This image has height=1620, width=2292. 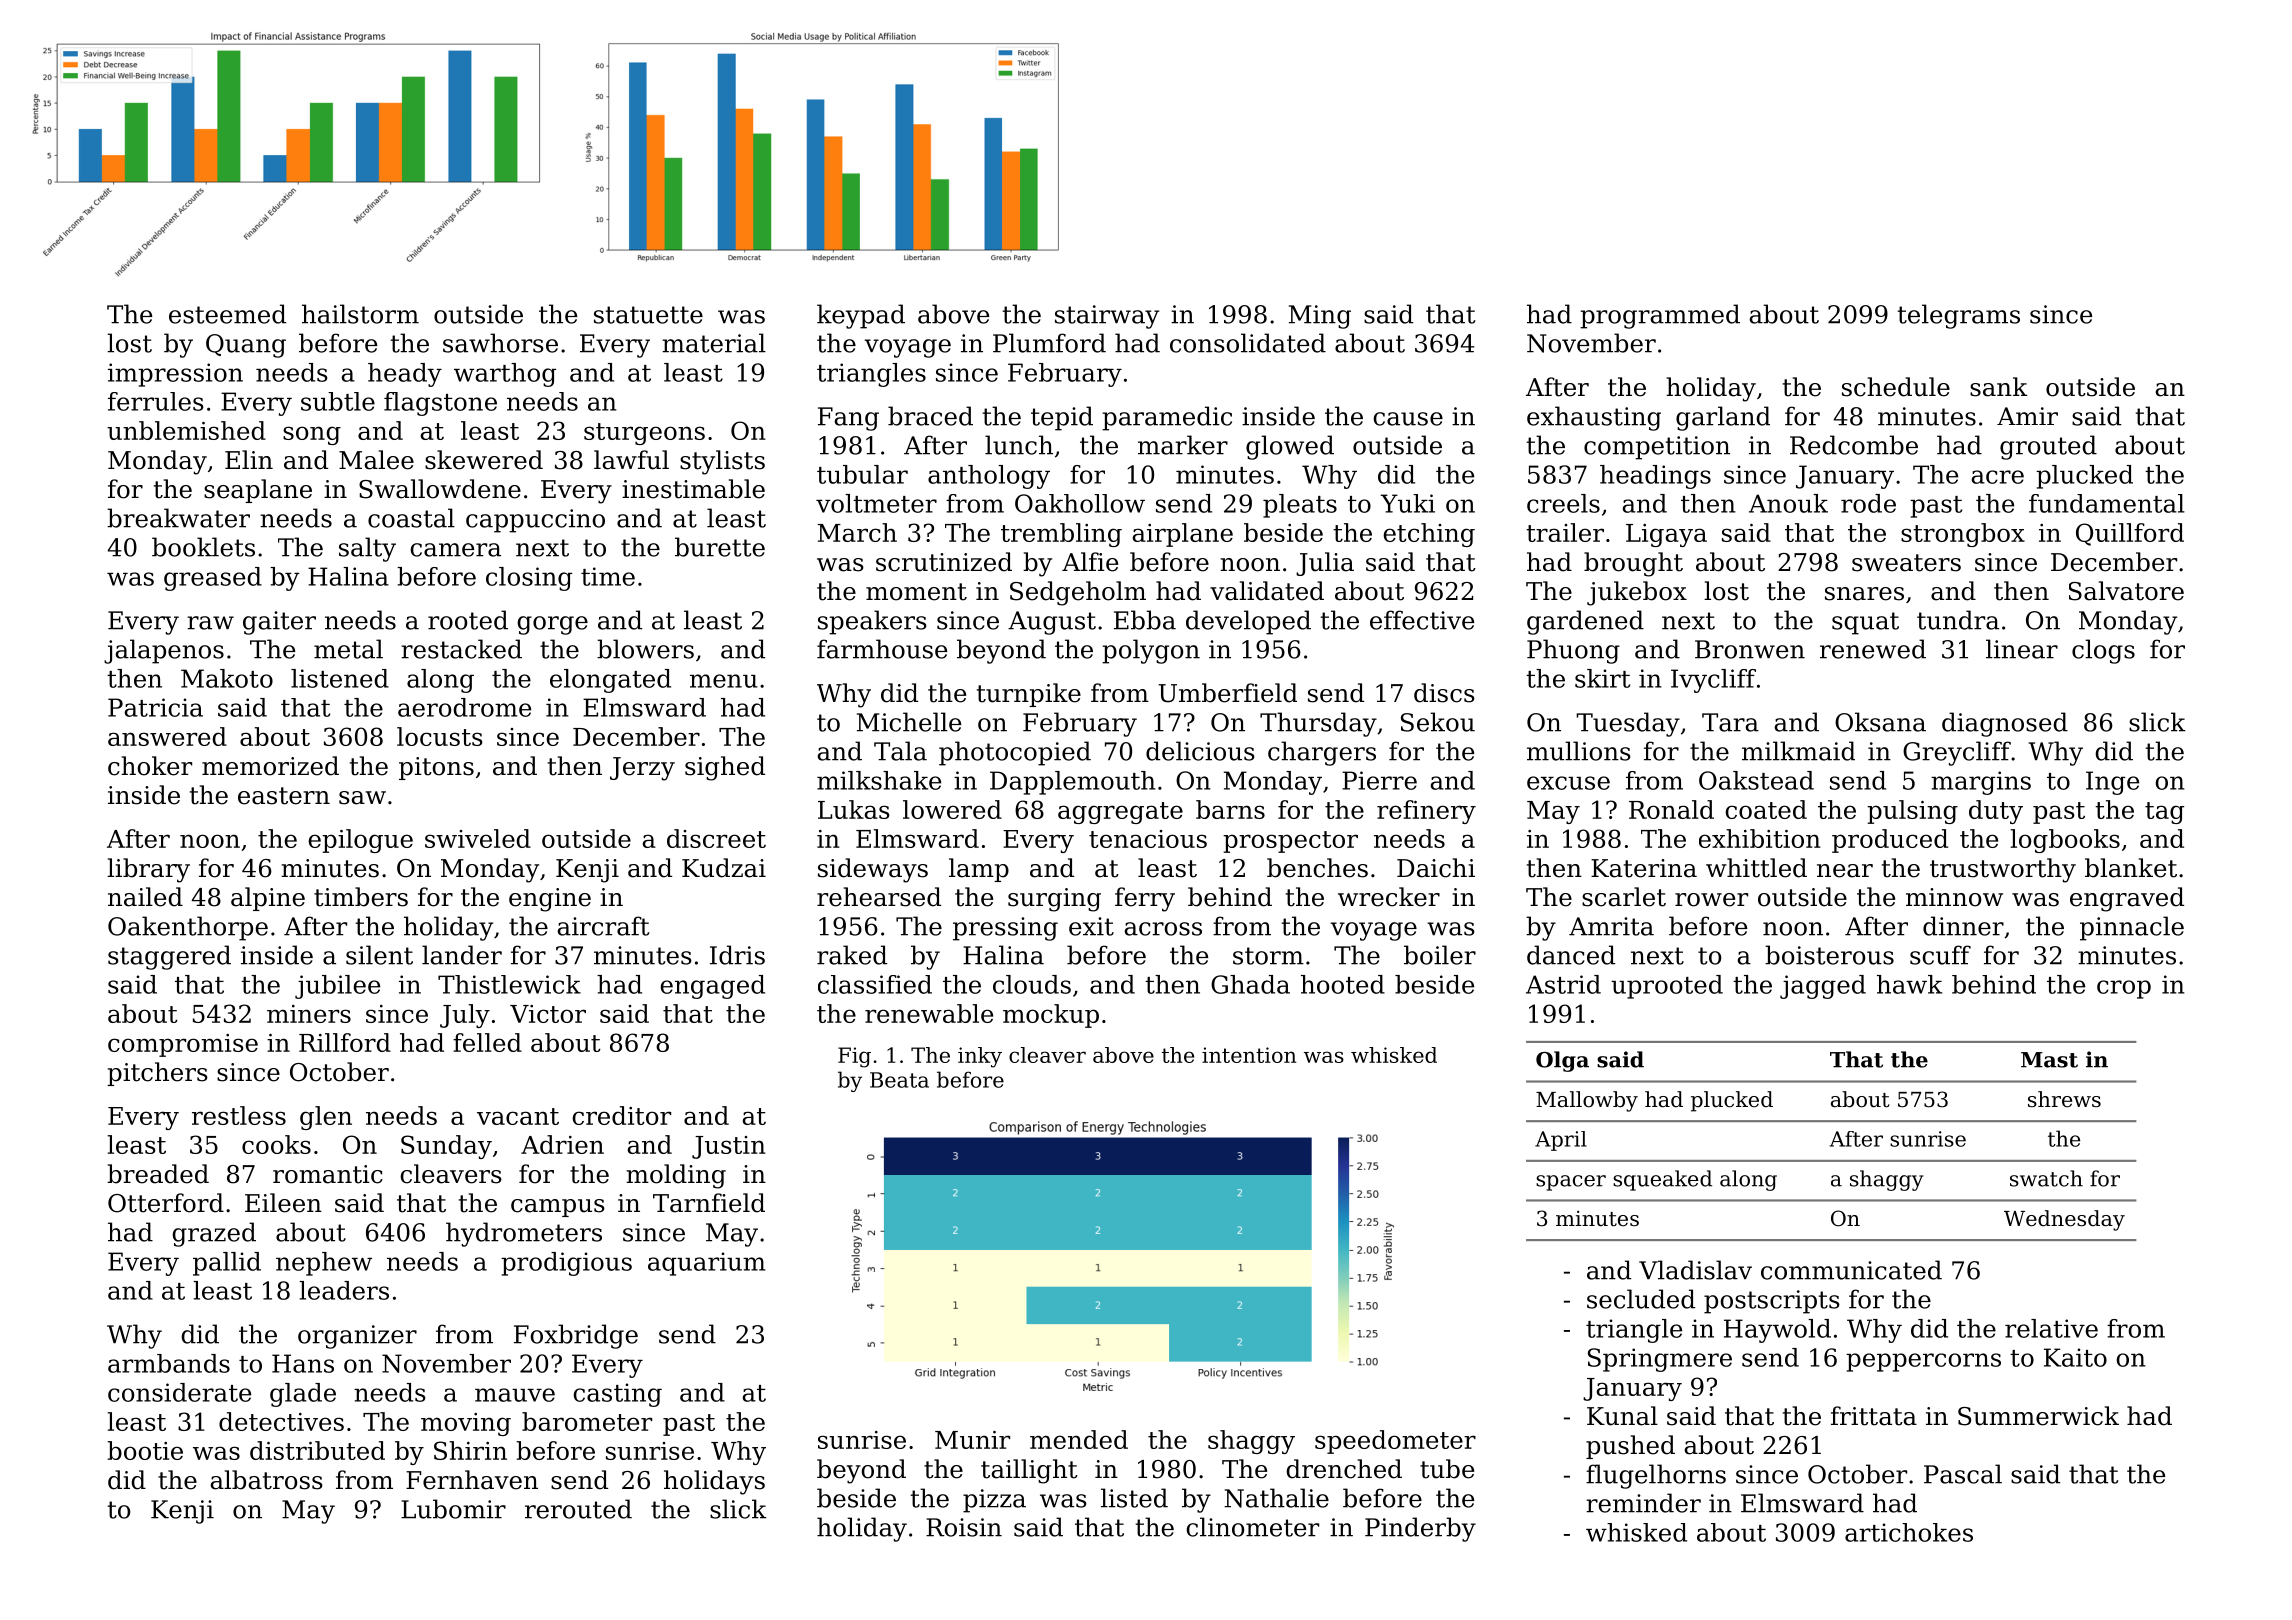 I want to click on photocopied, so click(x=1015, y=753).
